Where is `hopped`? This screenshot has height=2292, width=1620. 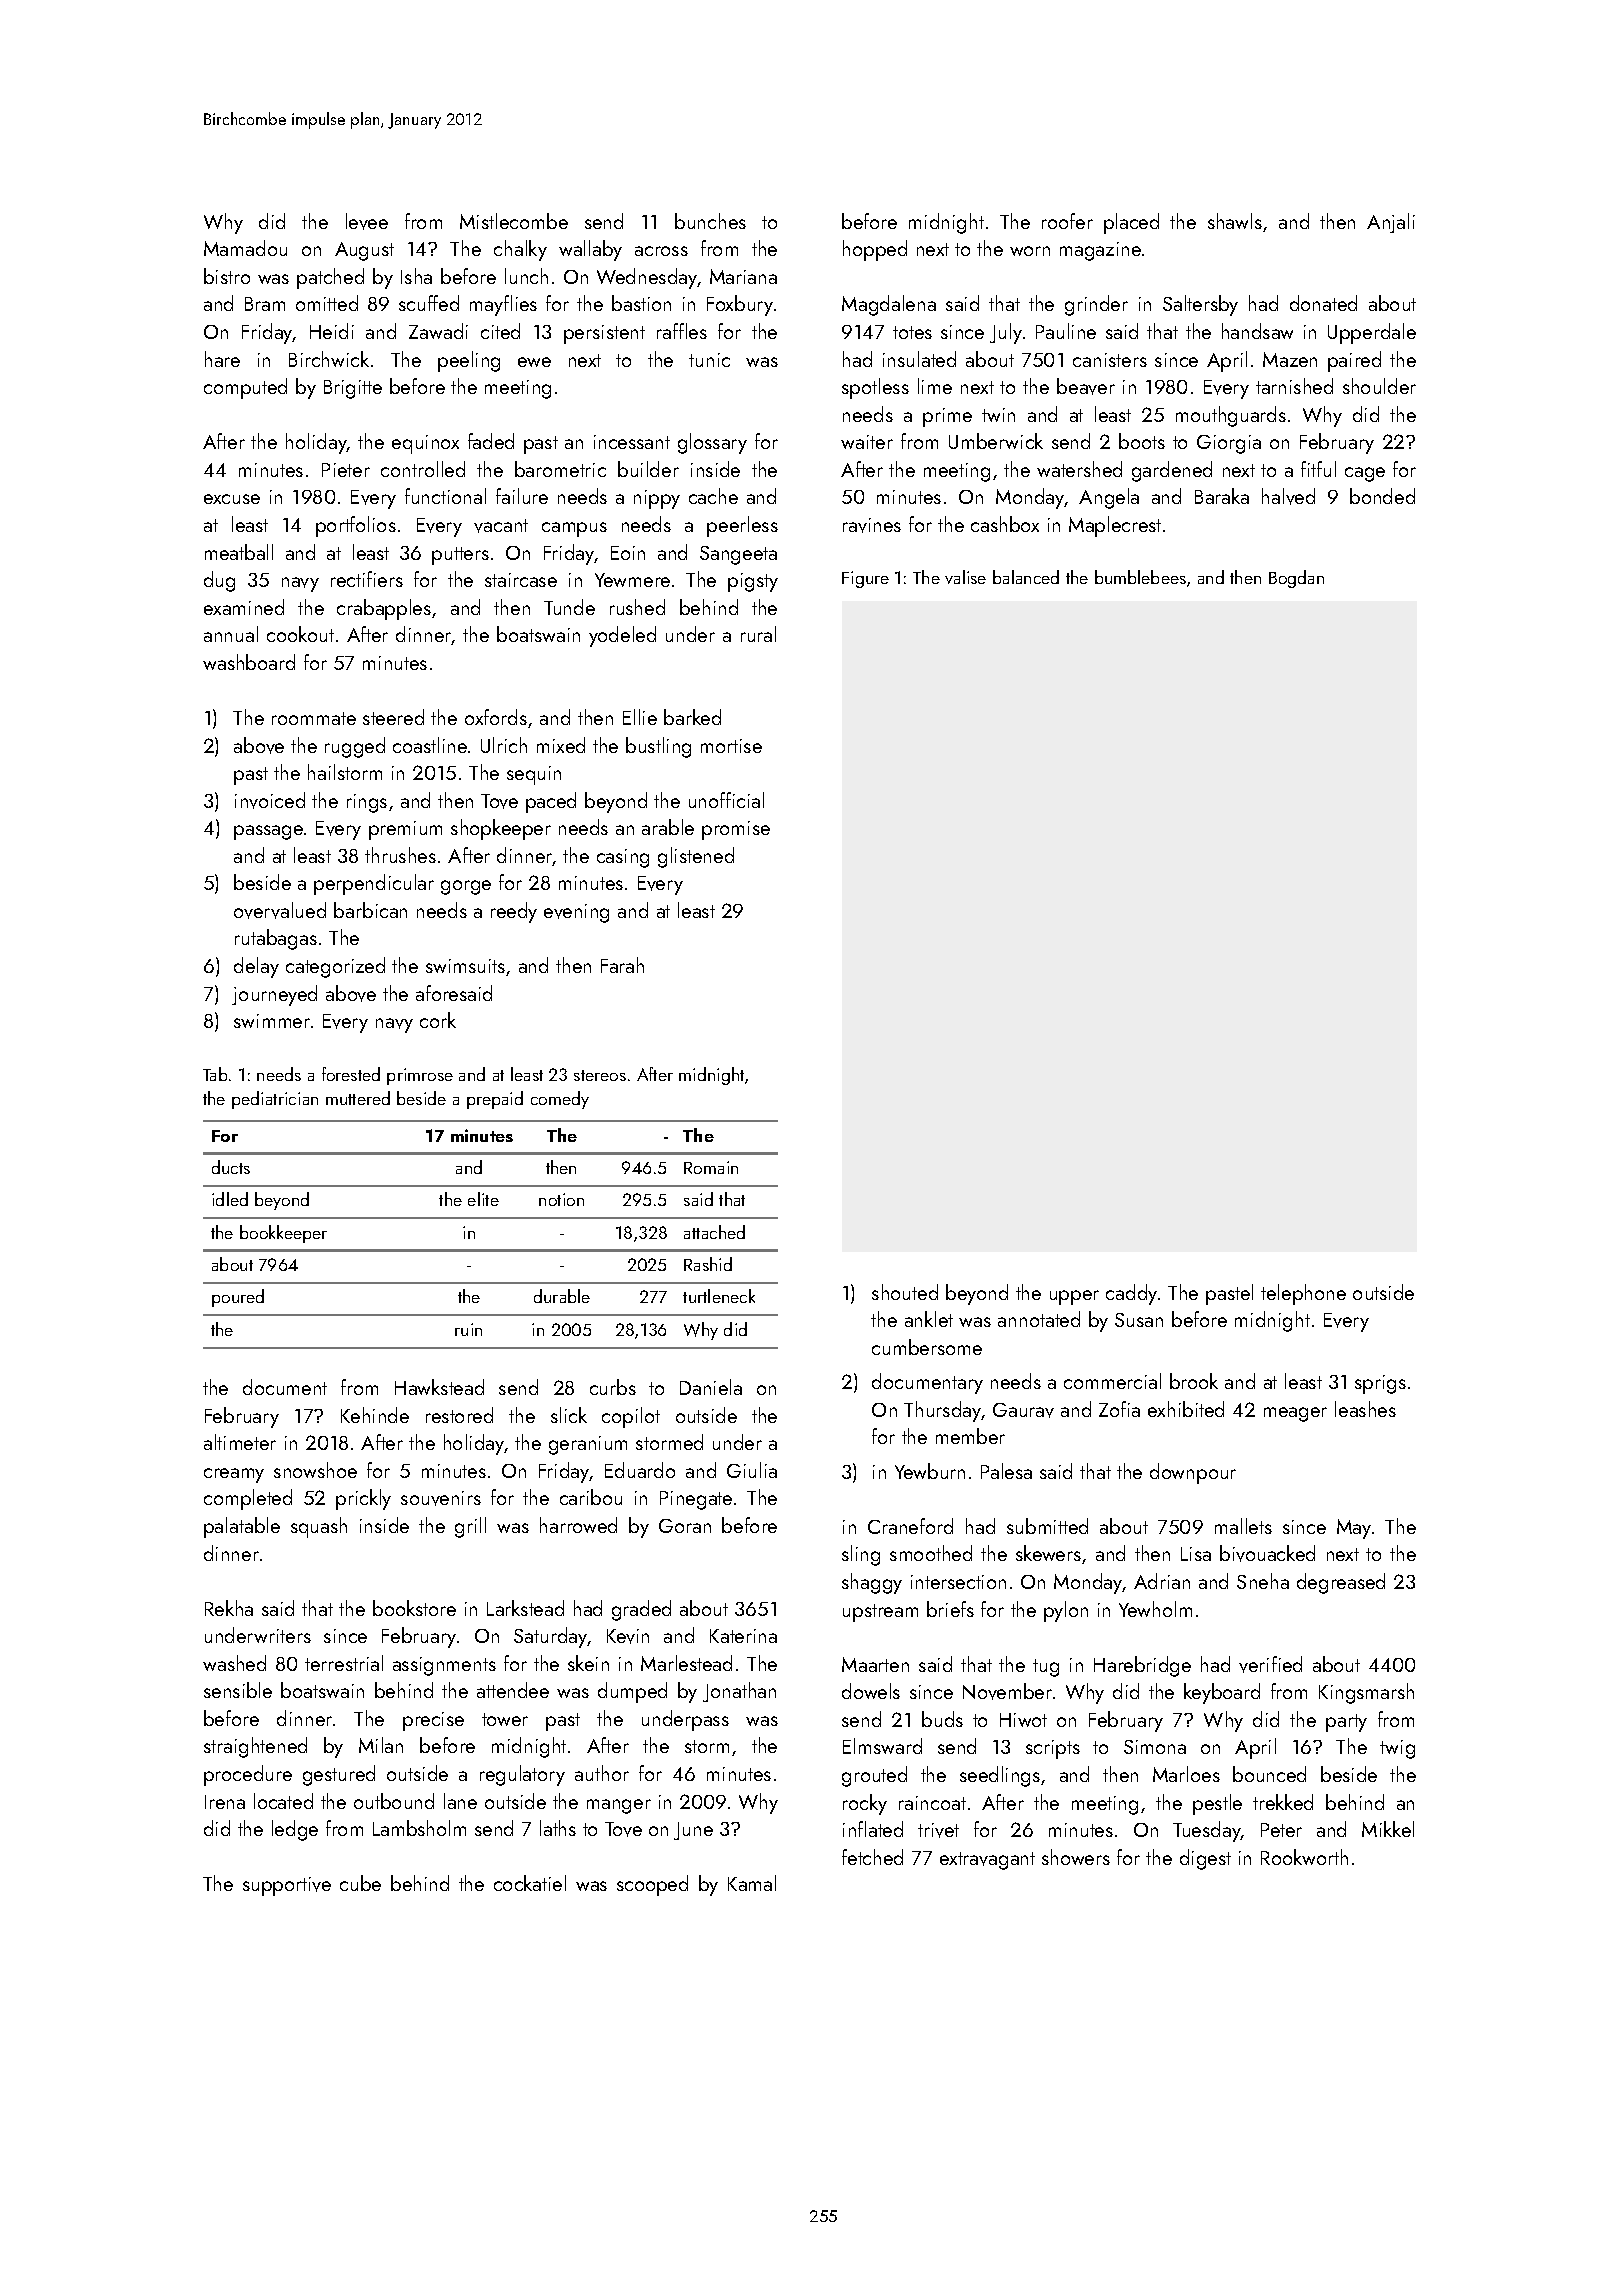
hopped is located at coordinates (875, 250).
